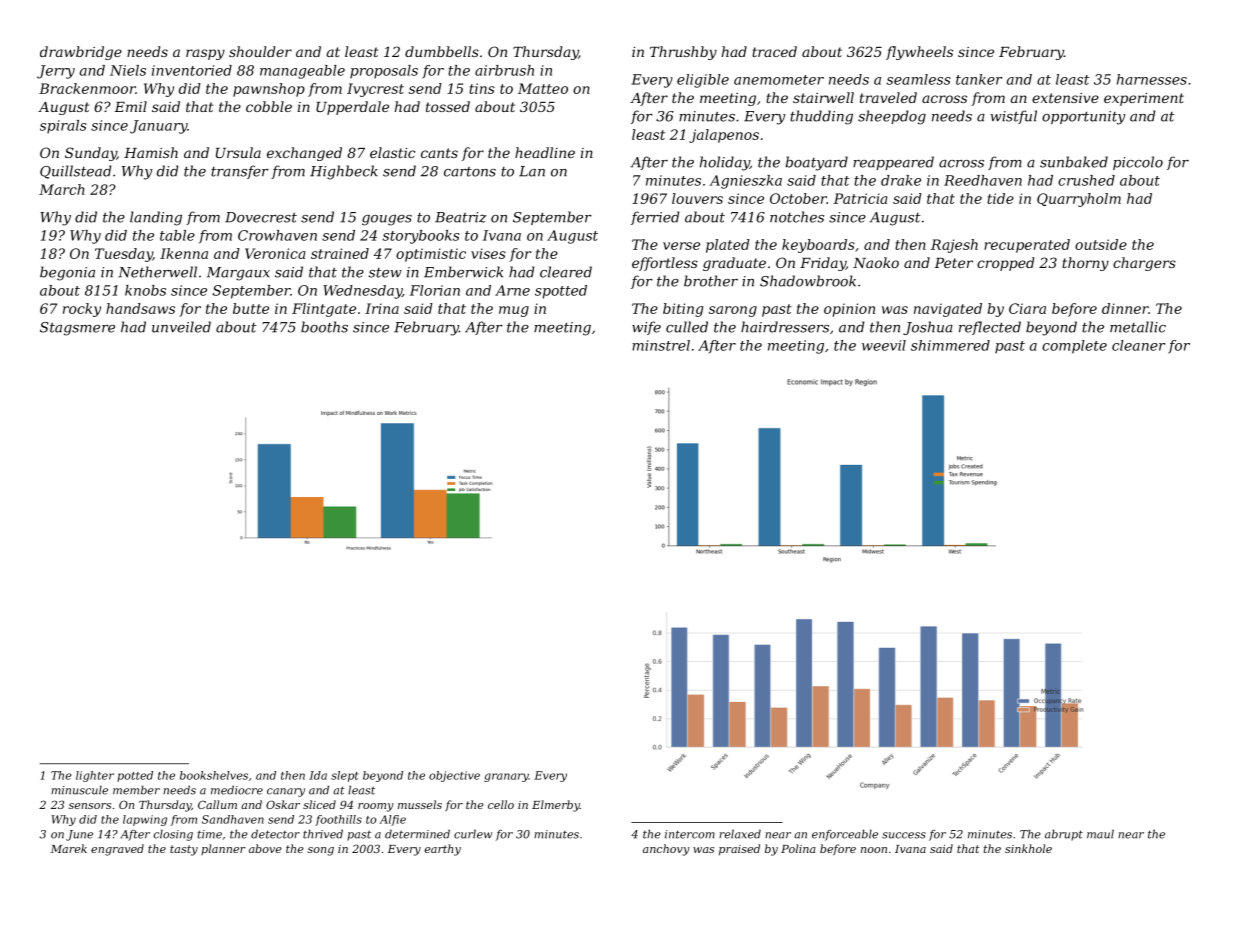 The image size is (1233, 952). Describe the element at coordinates (214, 775) in the document. I see `bookshelves` at that location.
